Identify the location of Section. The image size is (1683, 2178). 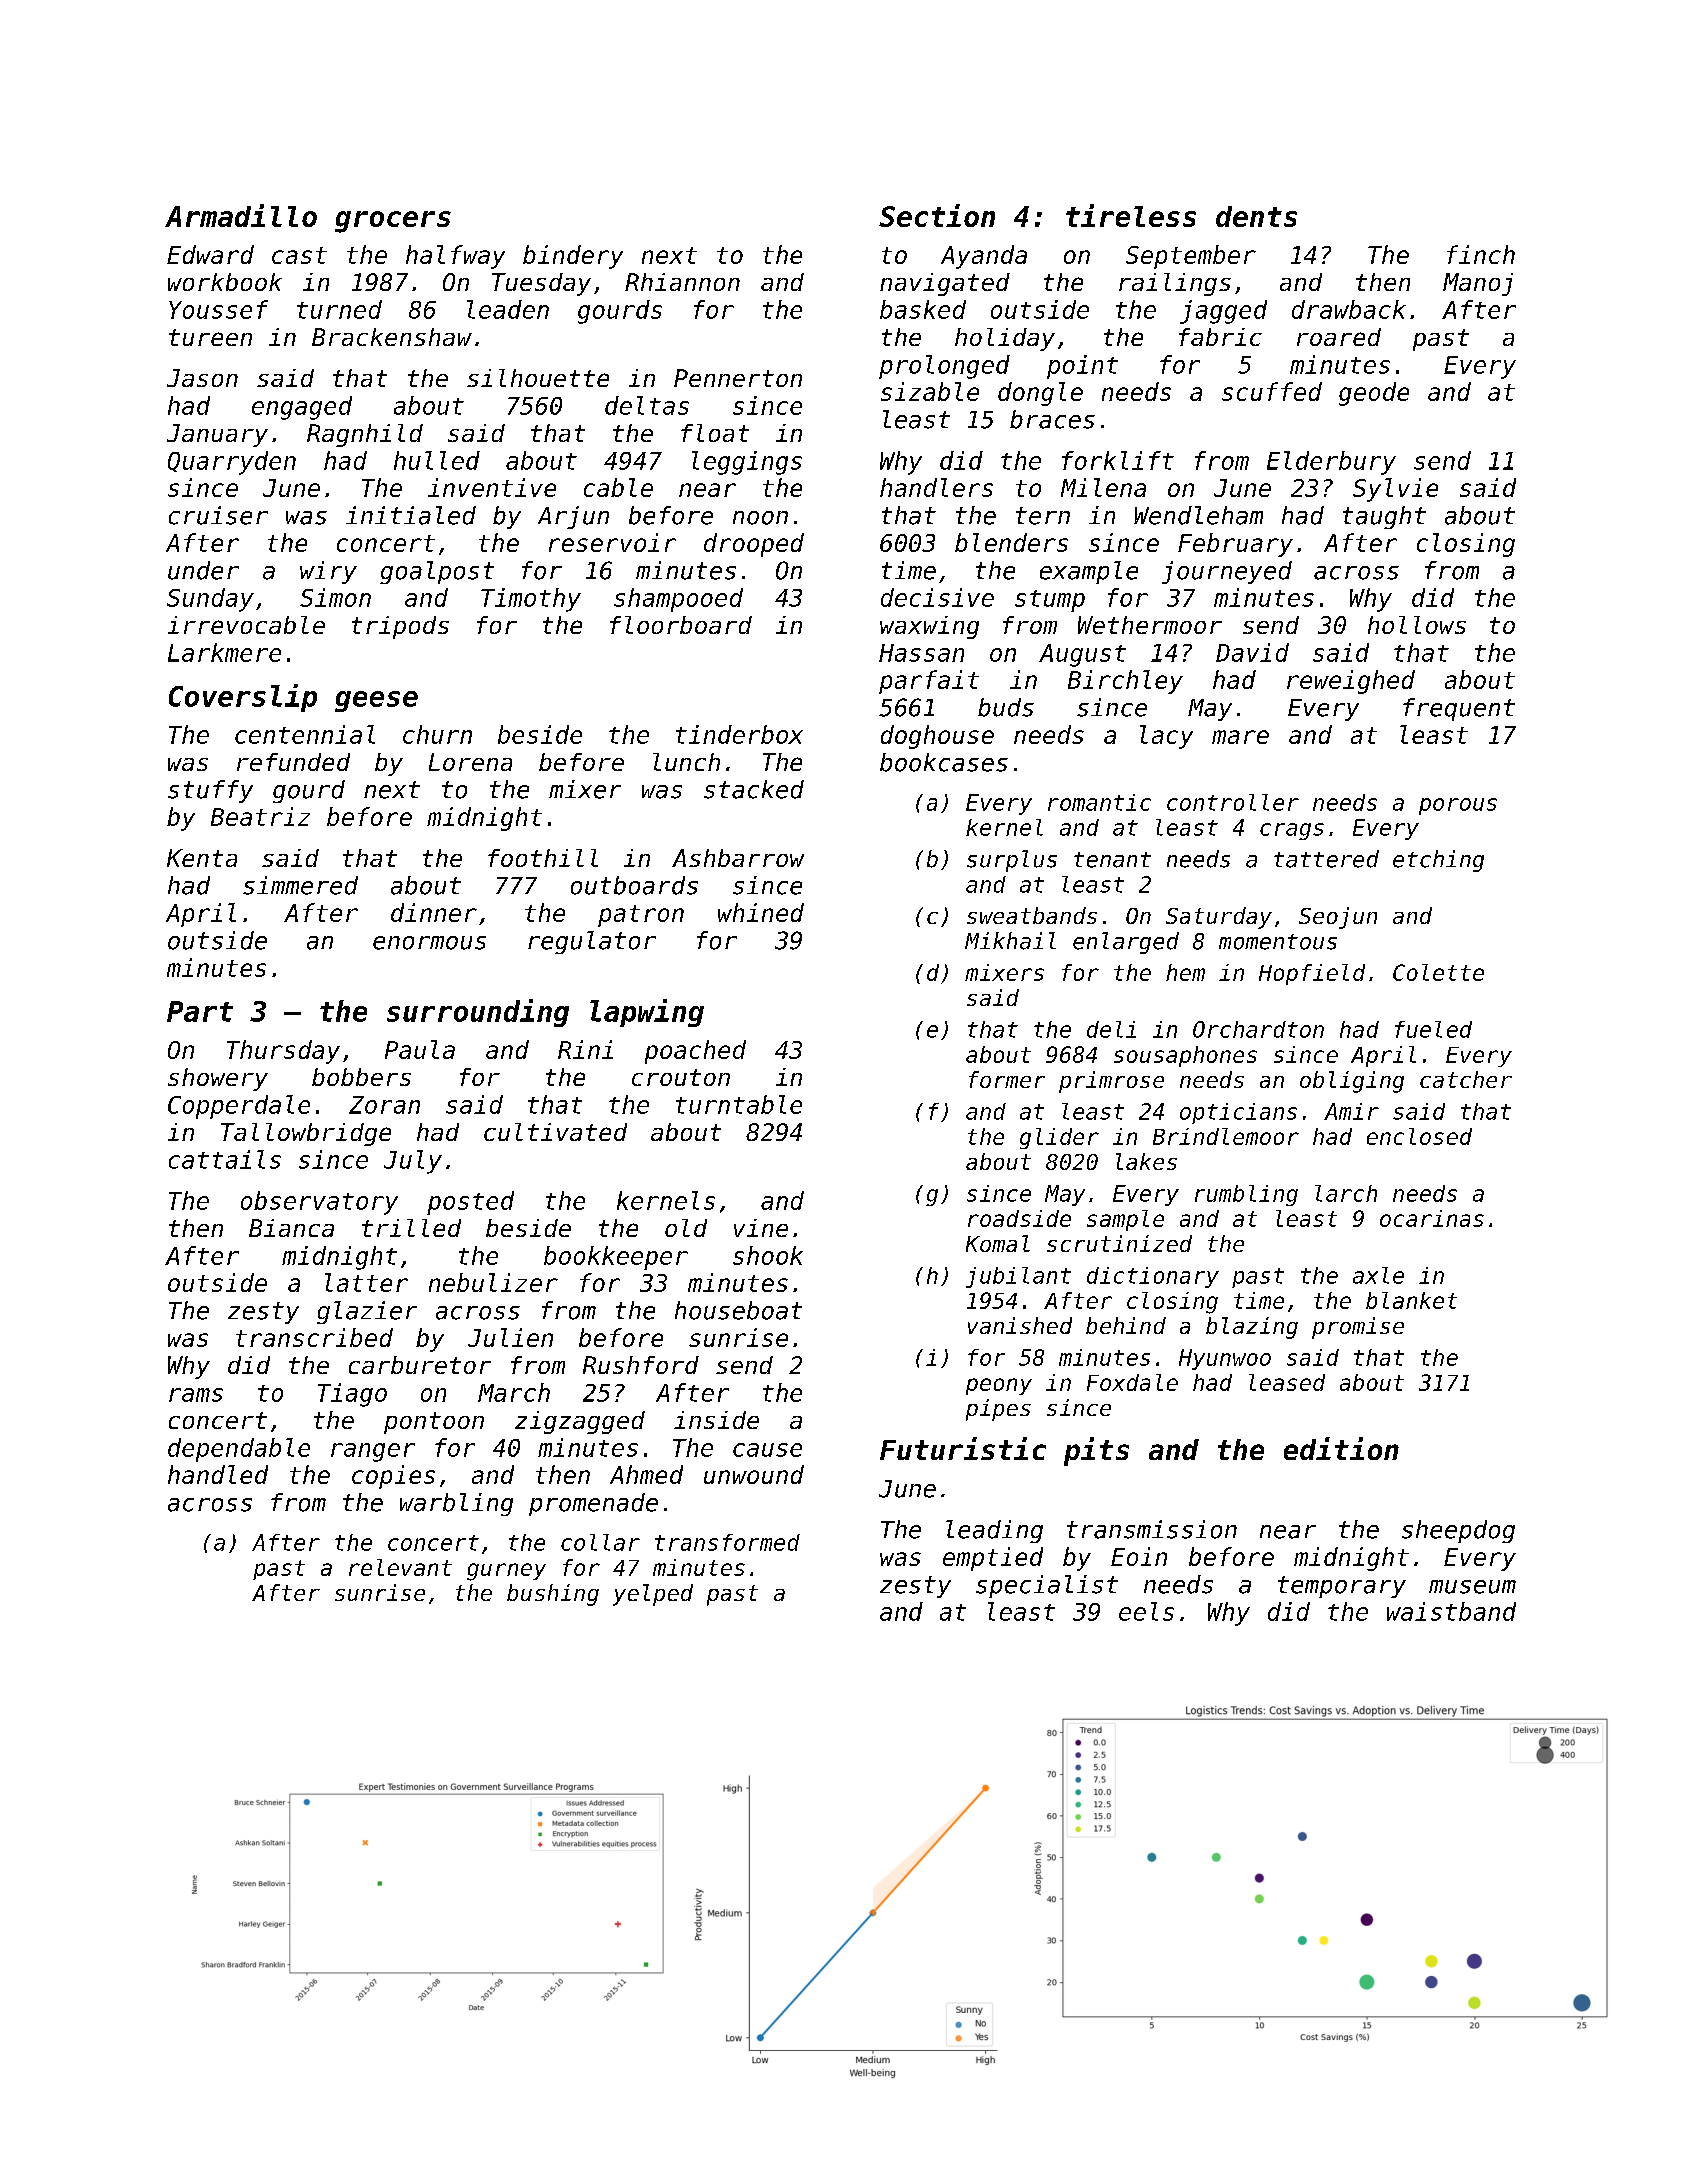
(937, 215).
